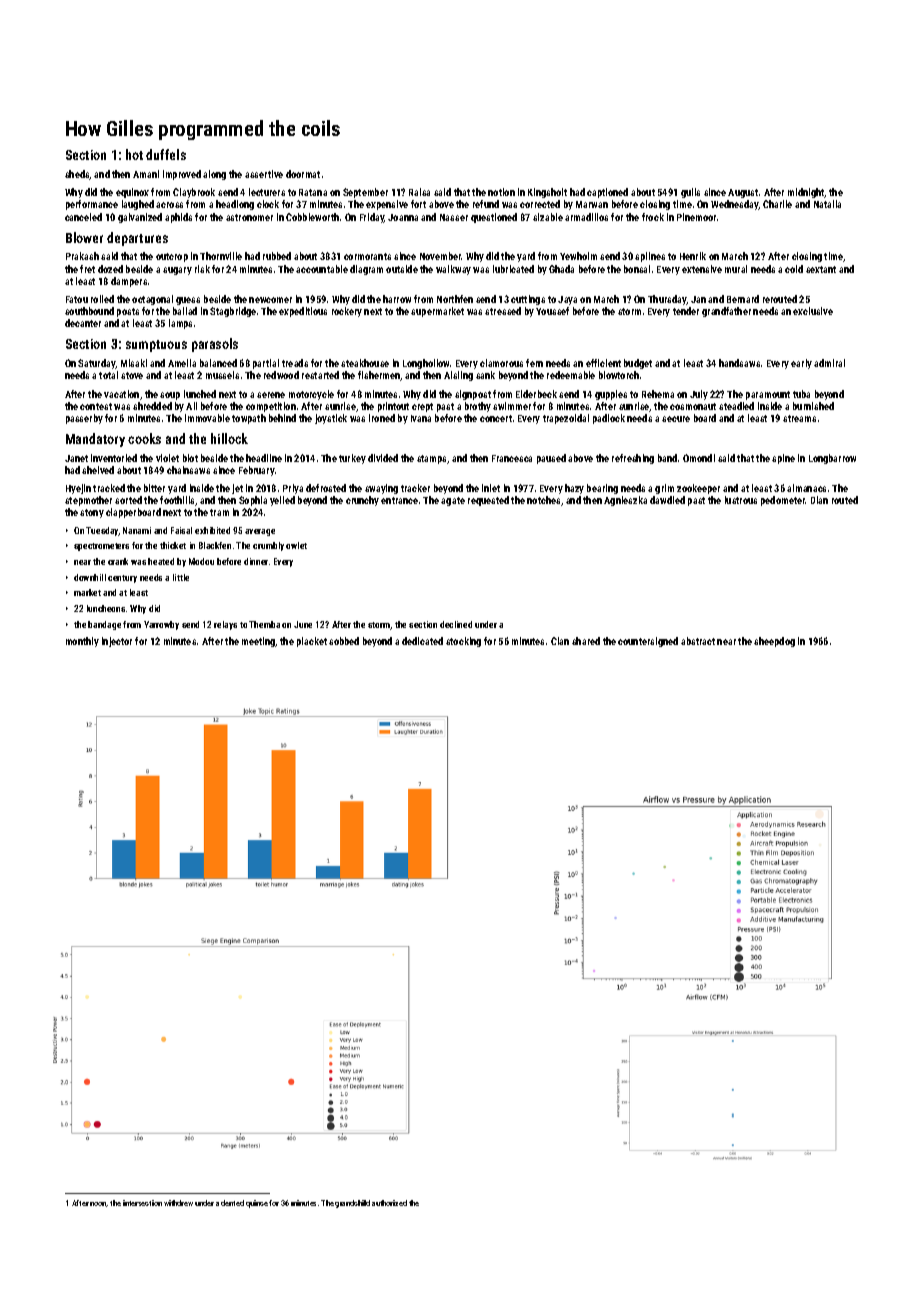  I want to click on midnight, so click(806, 193).
